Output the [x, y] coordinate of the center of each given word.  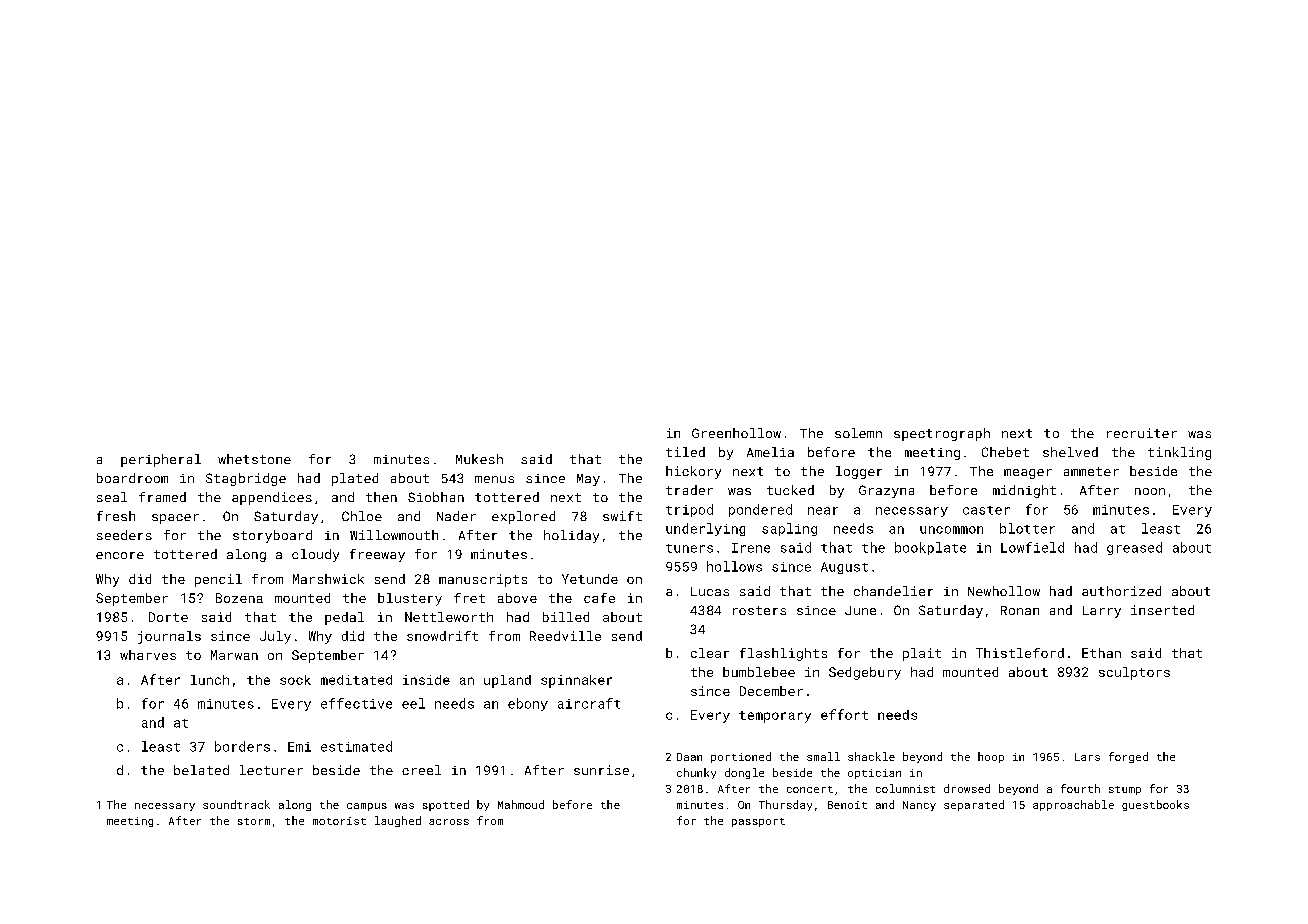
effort [844, 714]
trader [689, 490]
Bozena [239, 598]
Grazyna [886, 491]
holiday [571, 536]
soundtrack [236, 804]
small [823, 756]
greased [1134, 548]
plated [355, 479]
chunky [696, 773]
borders [242, 746]
